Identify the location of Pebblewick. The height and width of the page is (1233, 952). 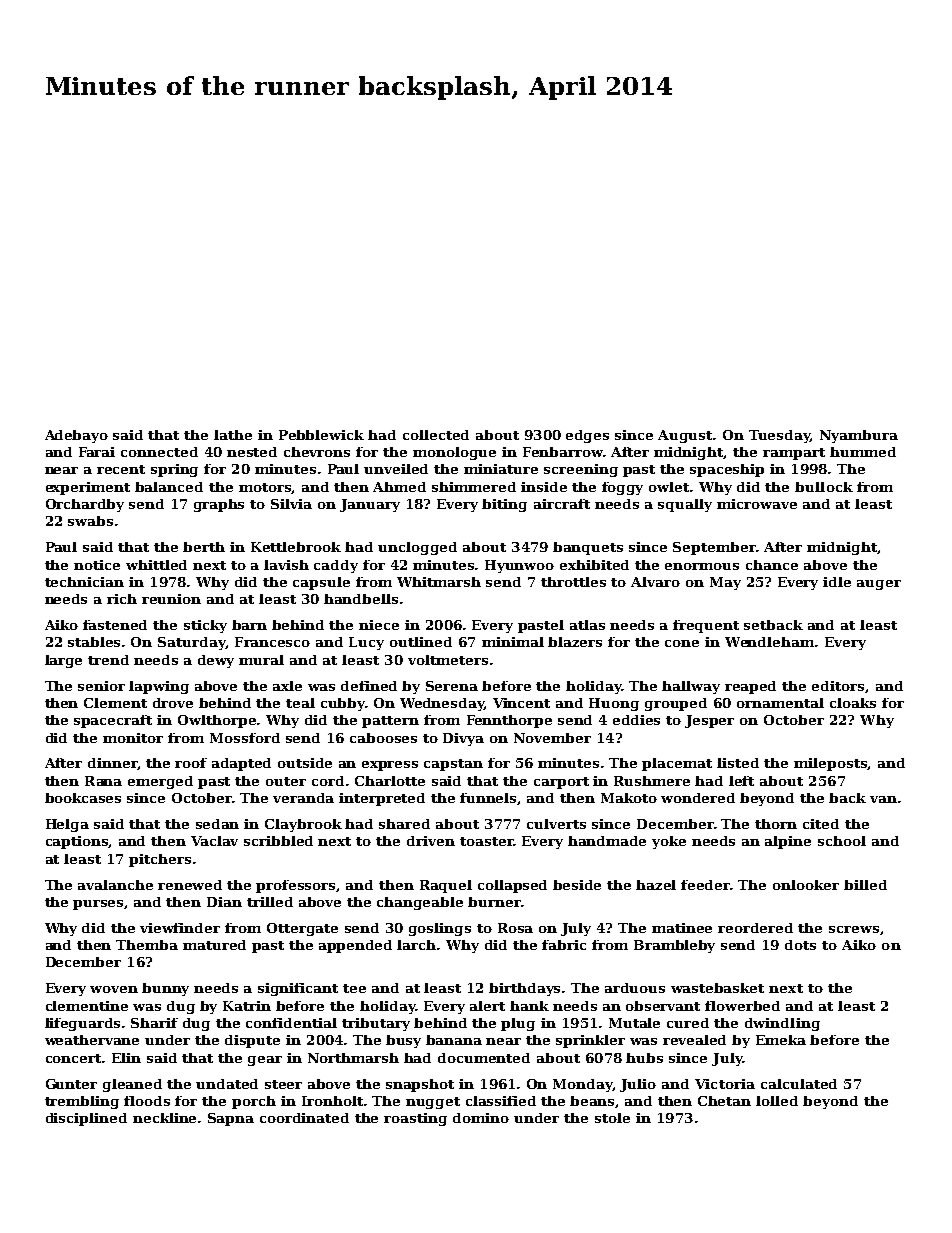
(321, 435).
